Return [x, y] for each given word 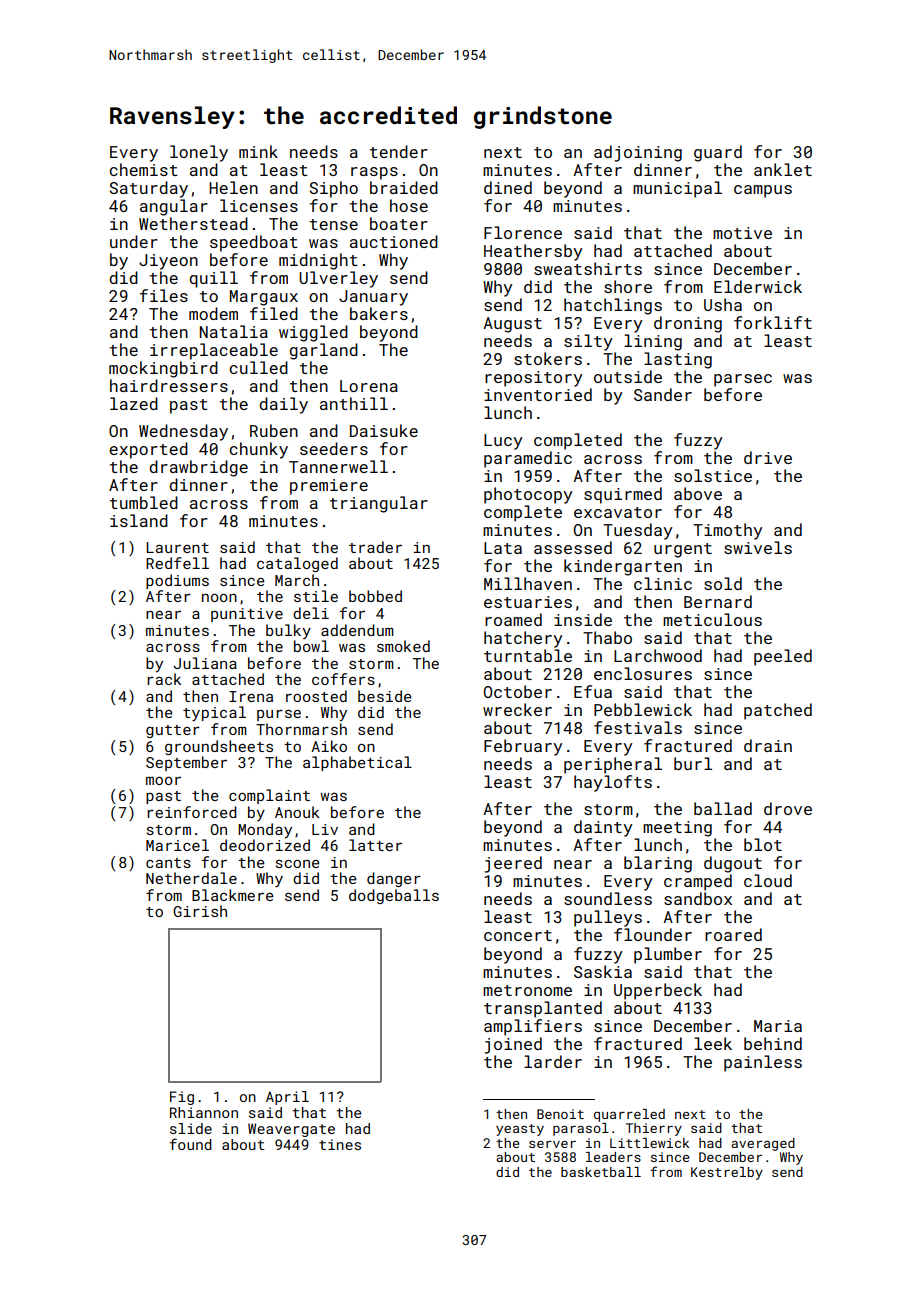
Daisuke [384, 430]
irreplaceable [214, 351]
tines [340, 1144]
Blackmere [233, 895]
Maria [778, 1026]
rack [164, 679]
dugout [733, 864]
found [191, 1144]
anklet [783, 169]
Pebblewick [643, 709]
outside [628, 376]
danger [394, 879]
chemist [143, 169]
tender [399, 151]
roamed [513, 619]
